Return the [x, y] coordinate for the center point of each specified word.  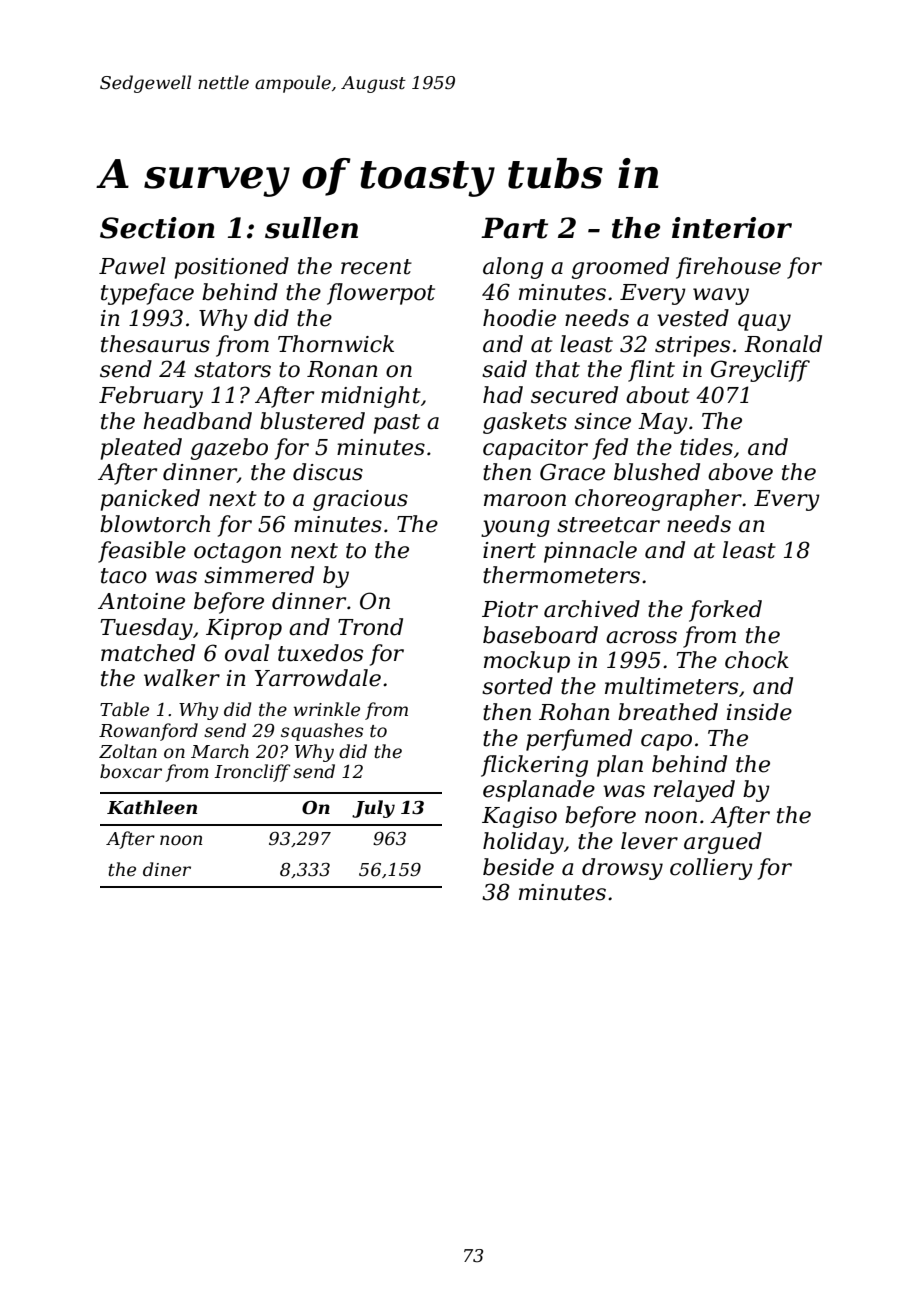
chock [757, 660]
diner [167, 869]
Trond [370, 627]
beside [518, 867]
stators [232, 370]
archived [592, 609]
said [504, 369]
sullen [311, 228]
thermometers [561, 575]
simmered [259, 575]
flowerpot [381, 294]
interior [732, 228]
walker [182, 678]
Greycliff [760, 371]
